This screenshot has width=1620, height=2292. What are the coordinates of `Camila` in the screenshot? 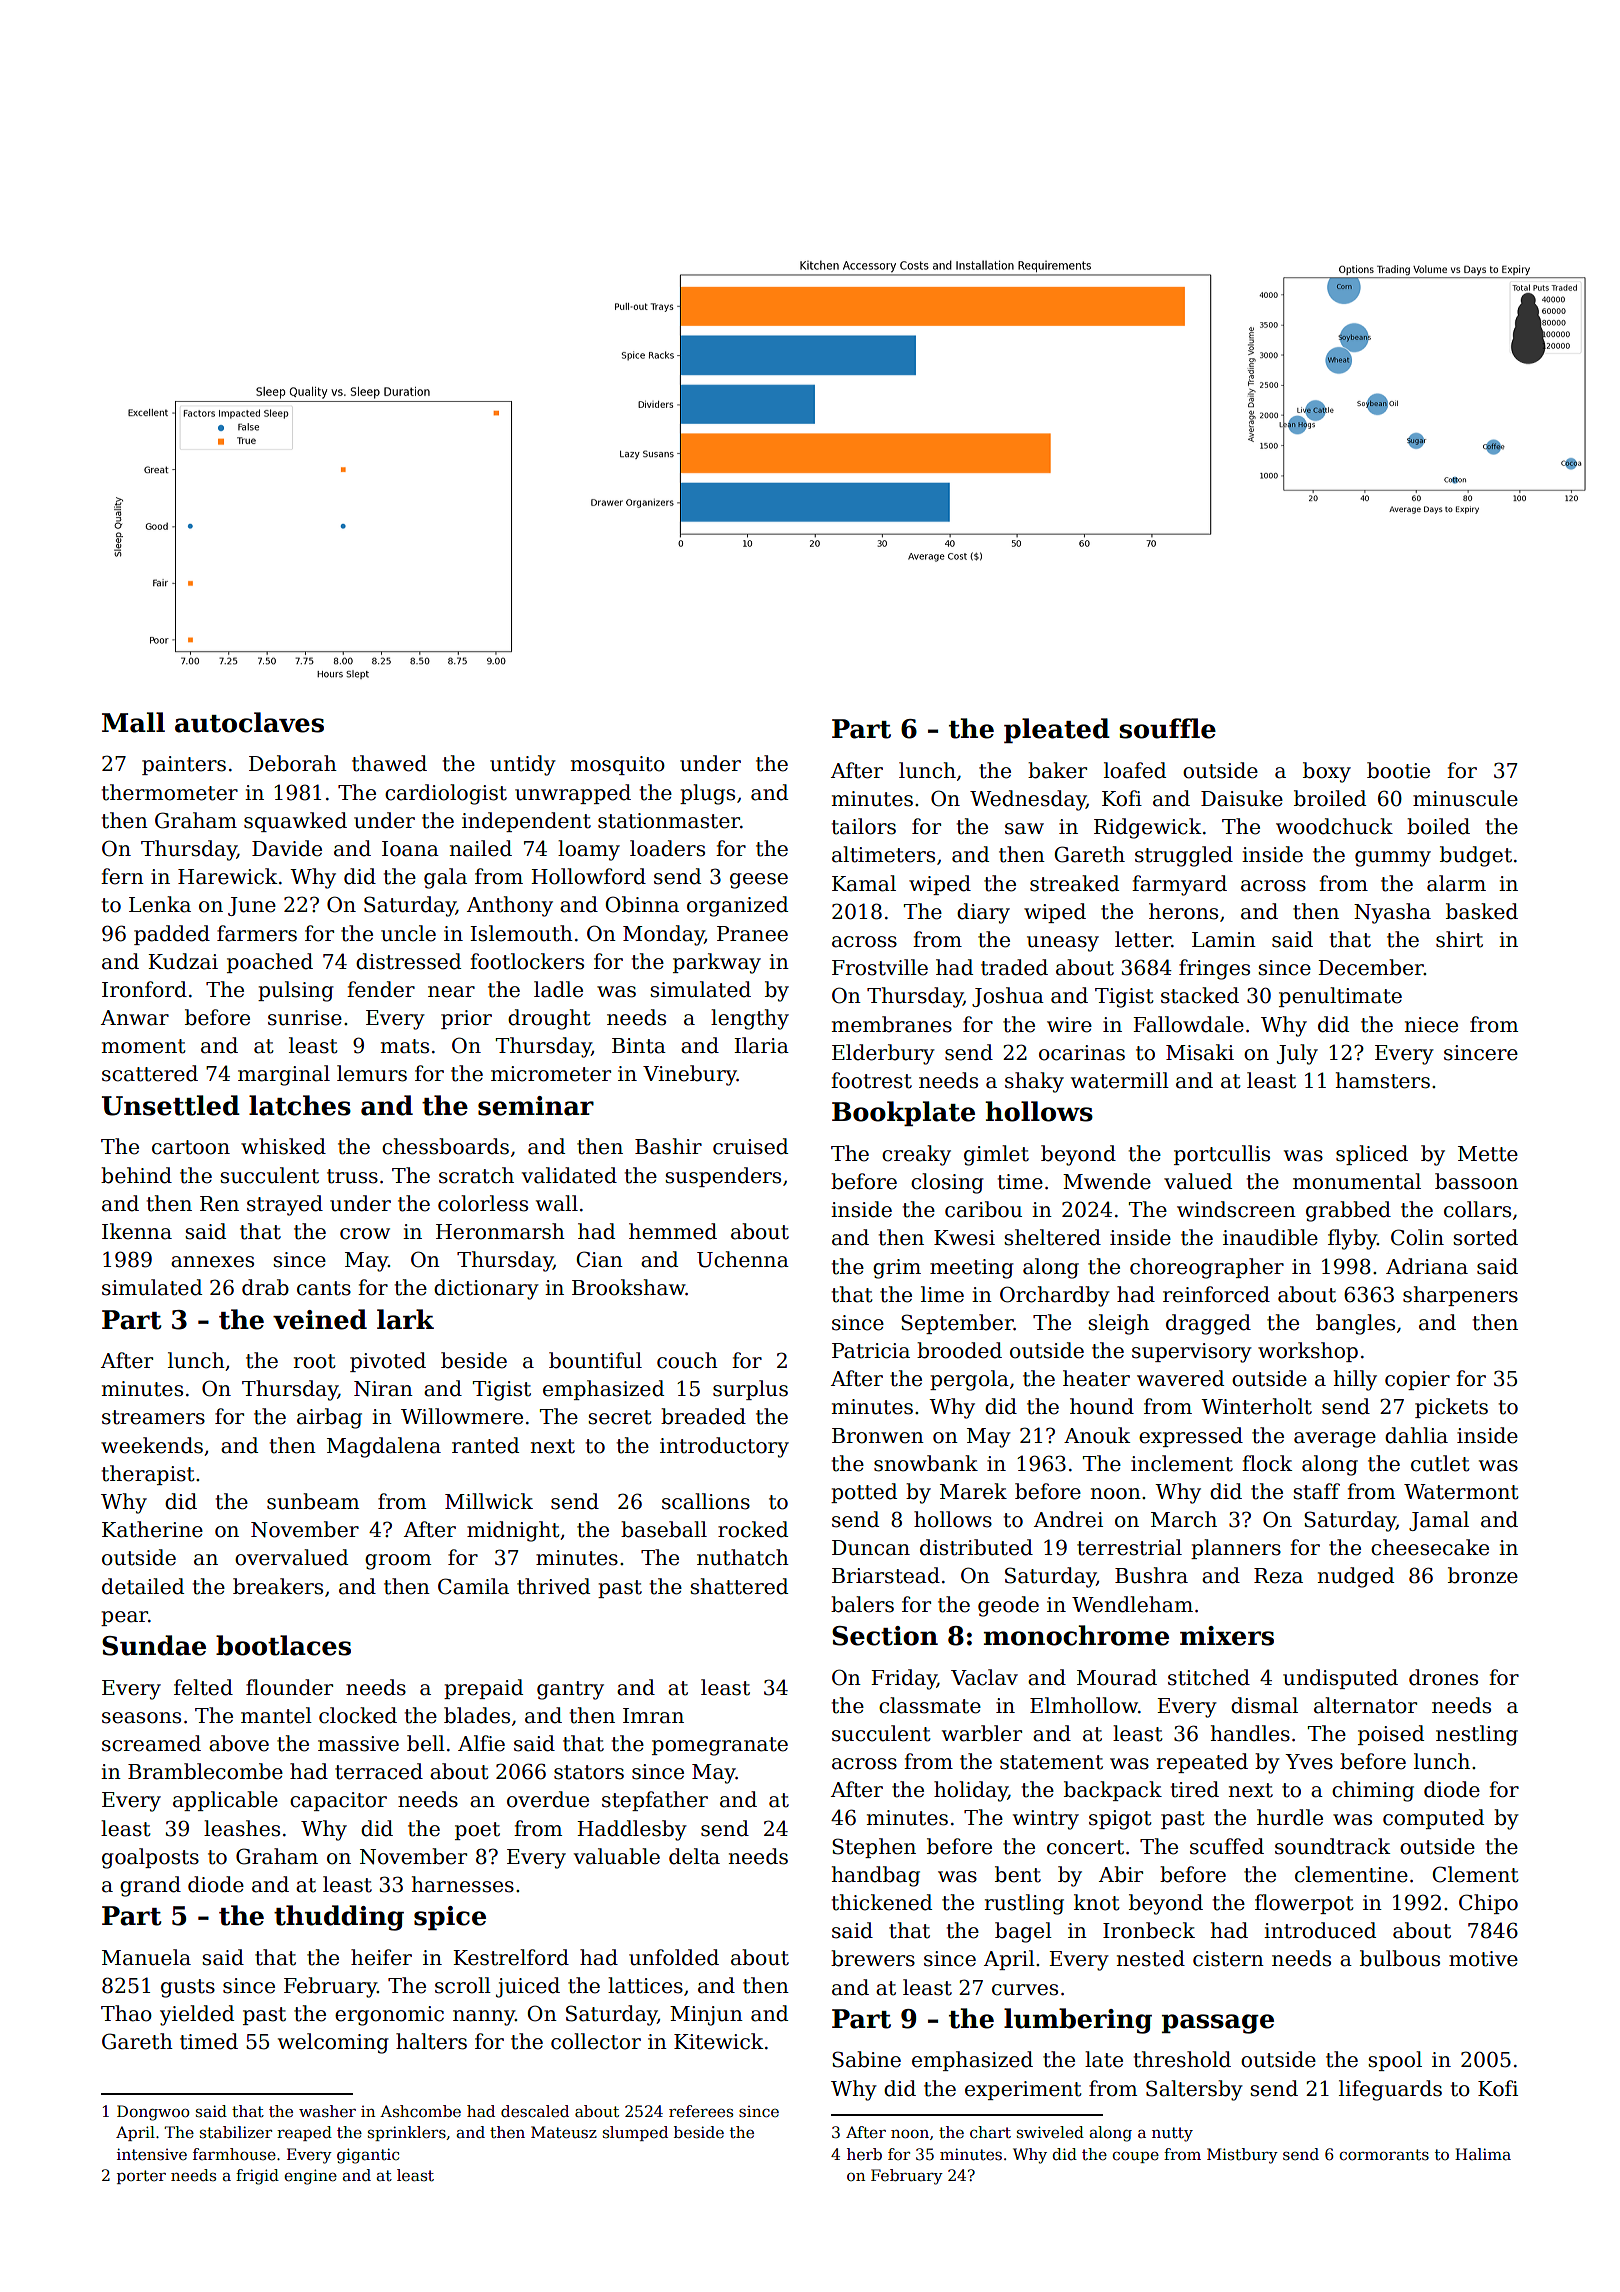 It's located at (473, 1586).
